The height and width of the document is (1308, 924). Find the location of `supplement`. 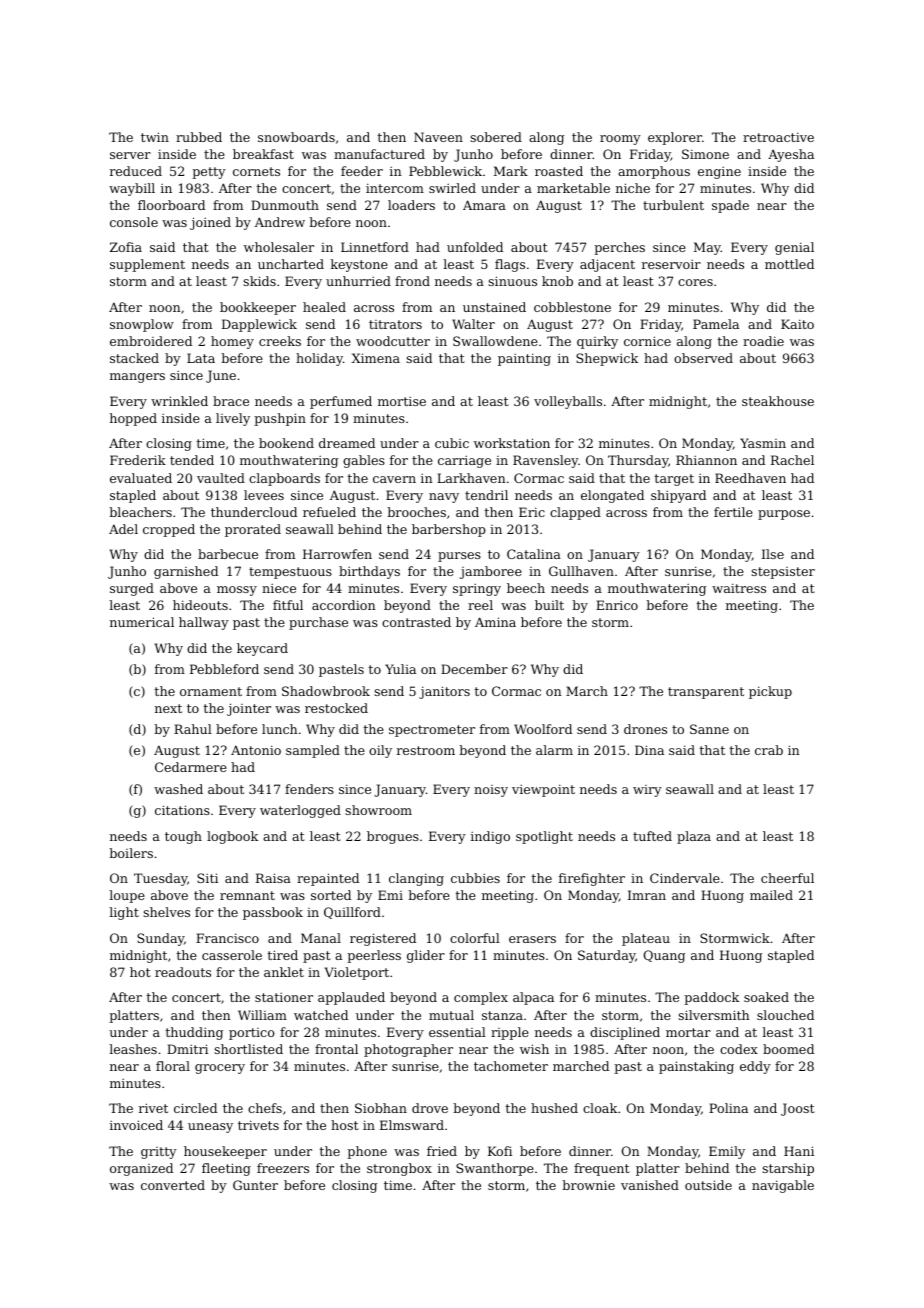

supplement is located at coordinates (147, 265).
